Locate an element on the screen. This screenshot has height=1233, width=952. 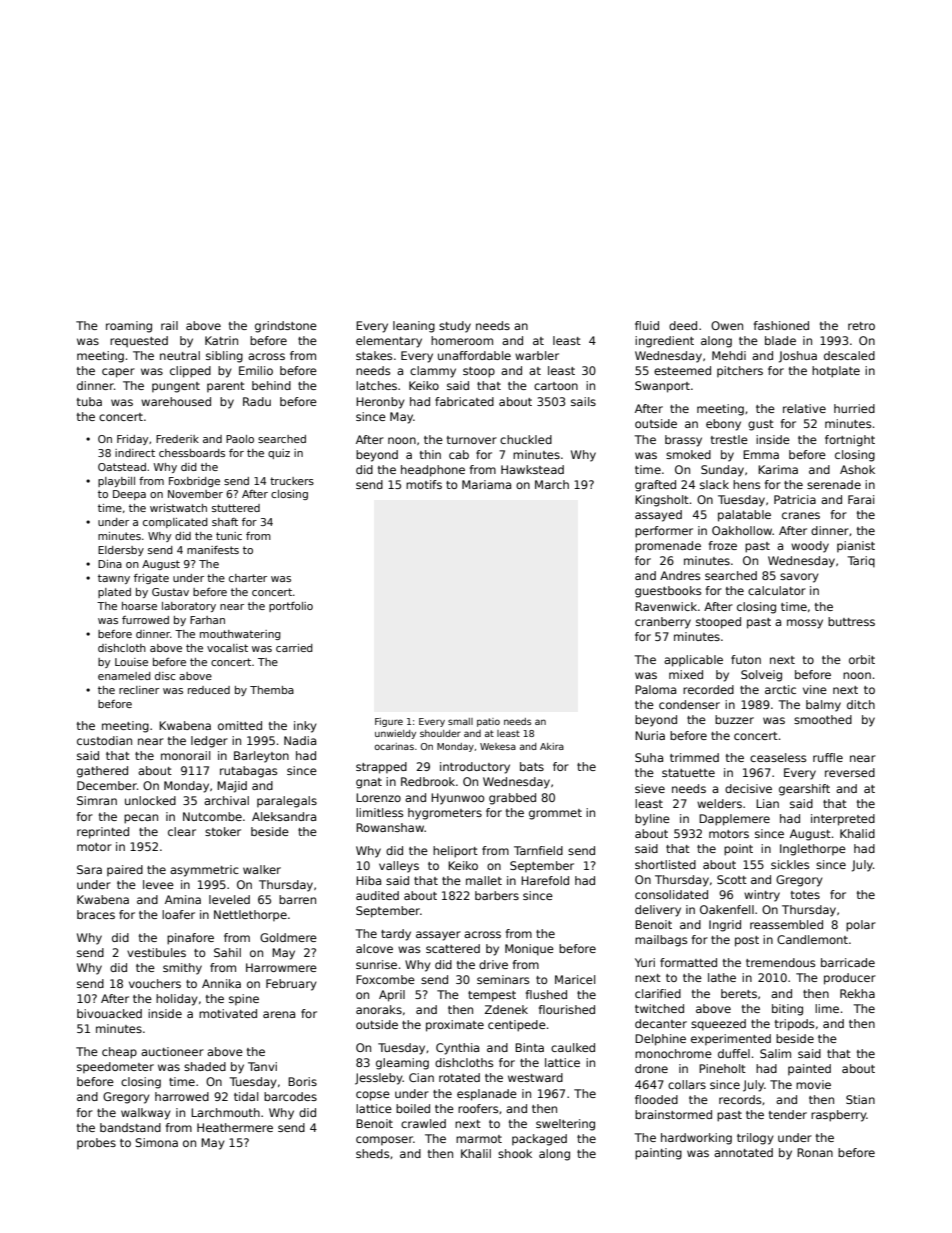
scattered is located at coordinates (453, 948).
